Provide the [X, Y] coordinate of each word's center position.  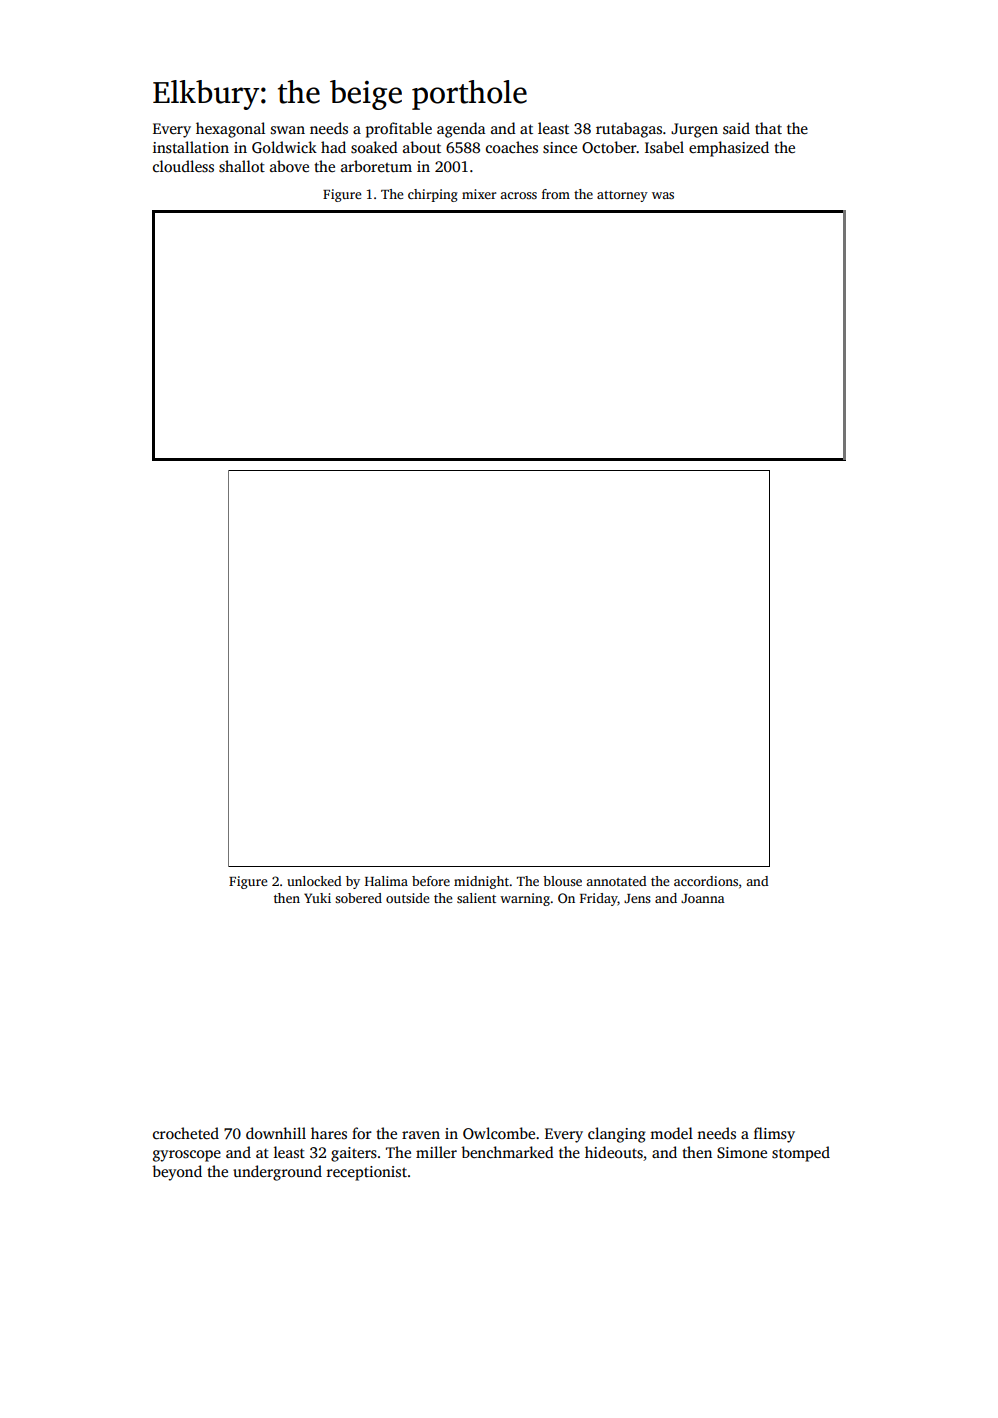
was [663, 195]
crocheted [186, 1133]
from [556, 194]
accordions [706, 881]
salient [476, 898]
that [768, 128]
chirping [433, 195]
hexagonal [230, 130]
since [560, 148]
